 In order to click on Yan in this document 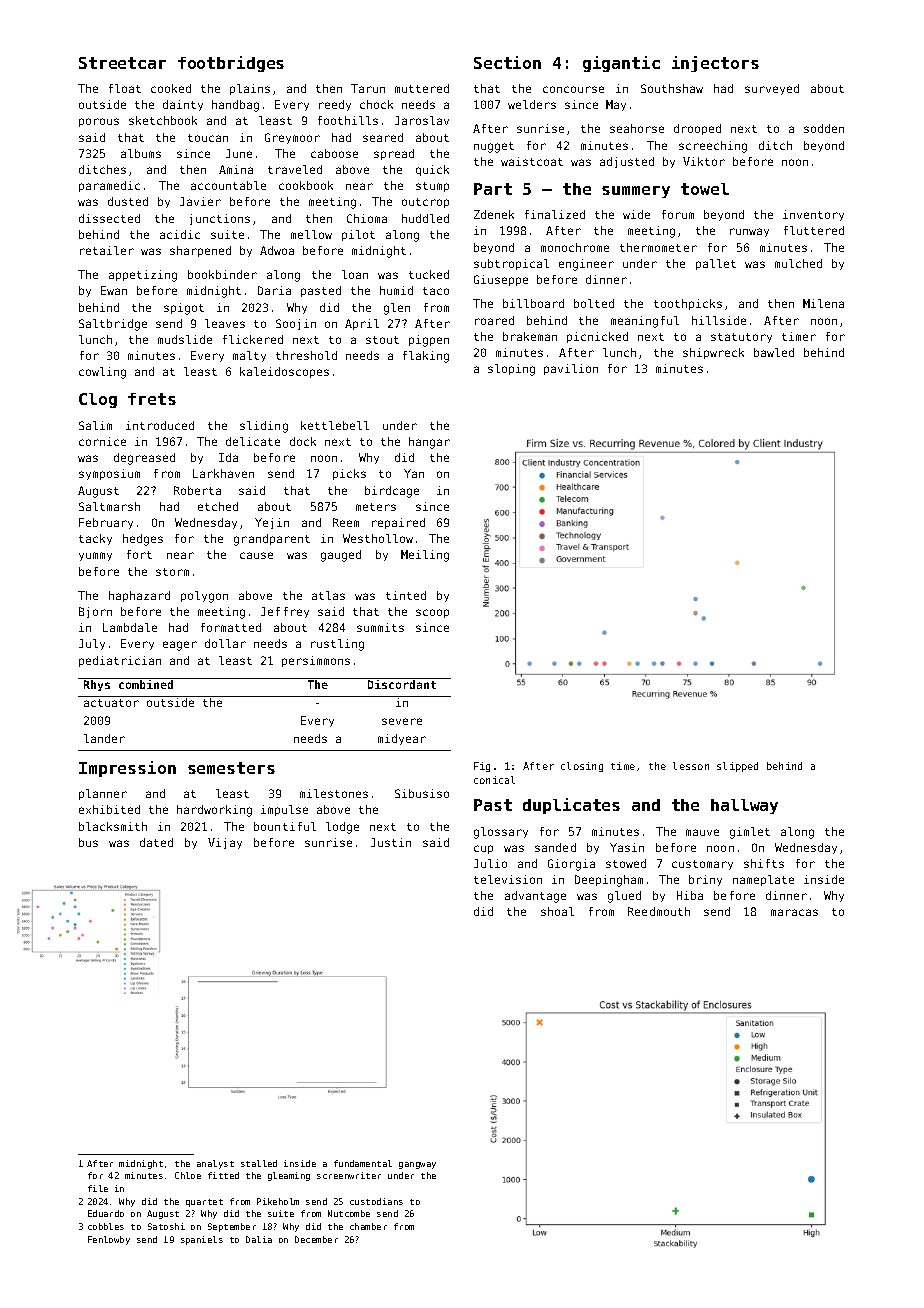, I will do `click(414, 473)`.
